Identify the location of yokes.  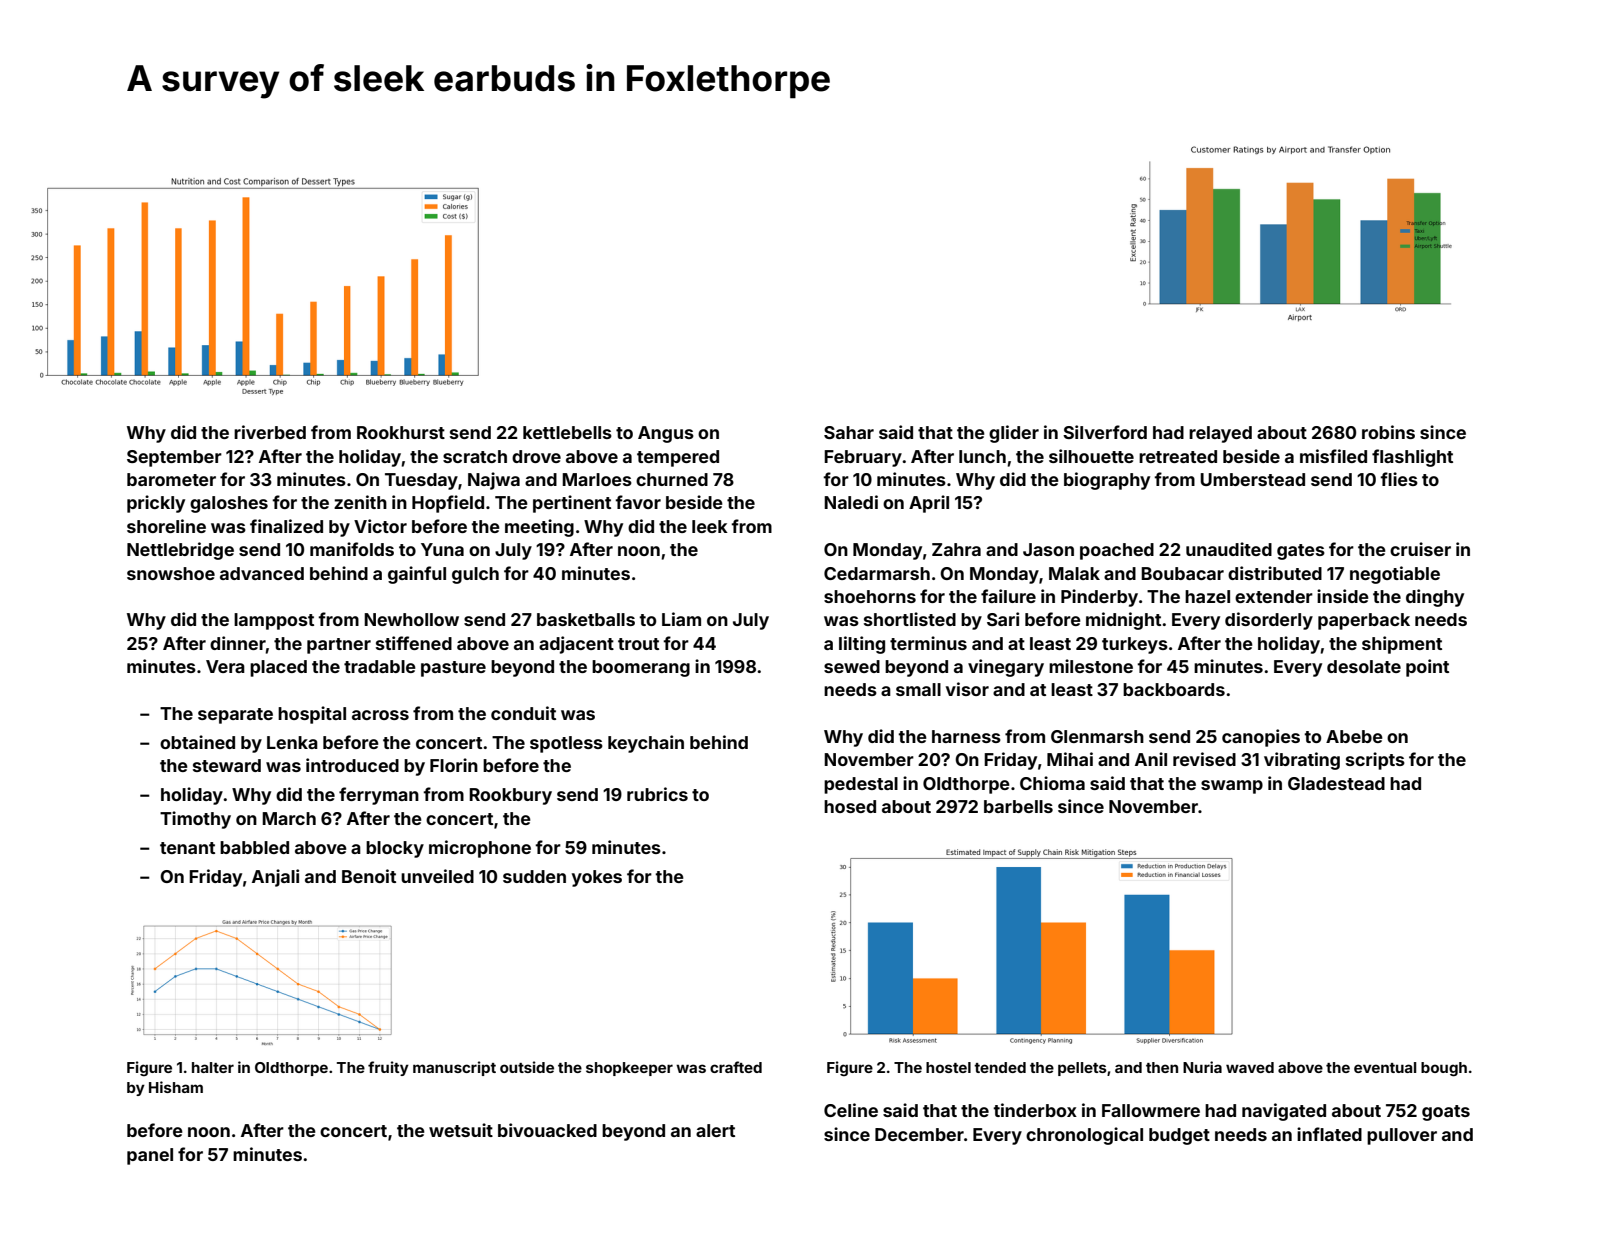
(597, 878).
